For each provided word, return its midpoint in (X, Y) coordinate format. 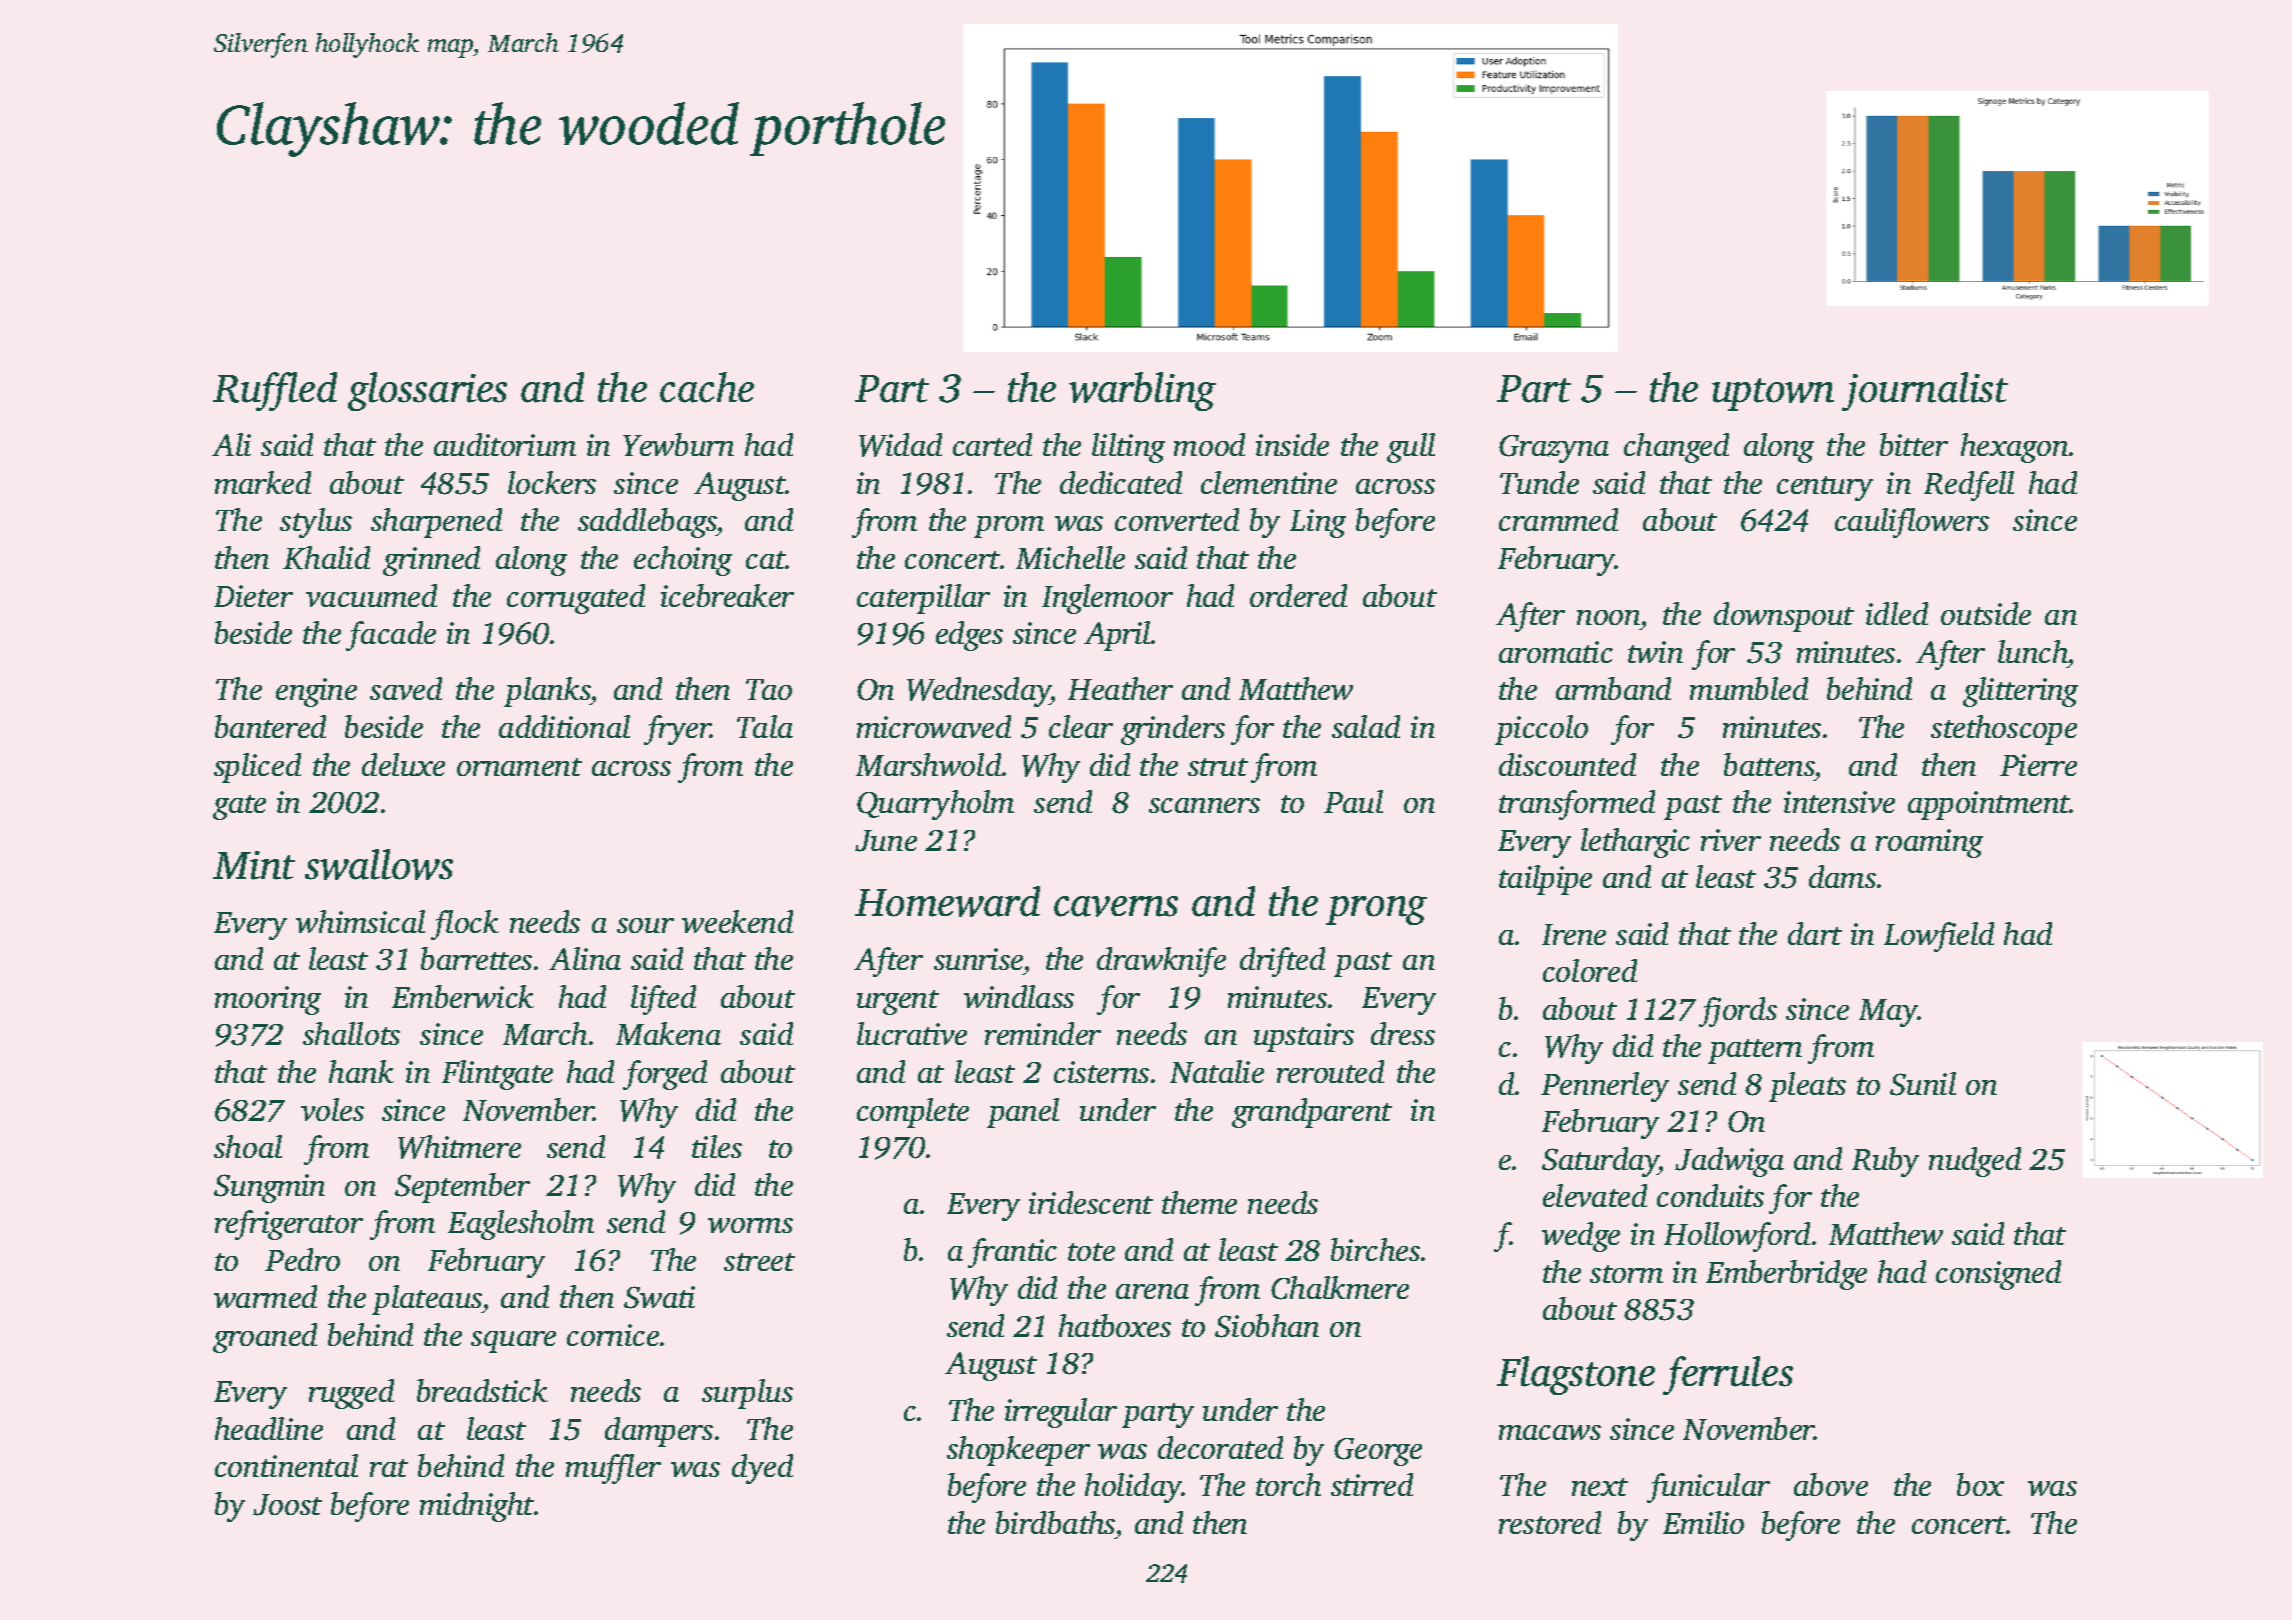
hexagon (2014, 448)
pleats (1807, 1087)
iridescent (1091, 1202)
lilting (1128, 448)
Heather (1120, 688)
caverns (1116, 906)
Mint (254, 865)
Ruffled (275, 391)
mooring (268, 1000)
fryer (677, 730)
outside (1986, 613)
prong (1376, 910)
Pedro (302, 1259)
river (1731, 840)
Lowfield (1939, 937)
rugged (351, 1394)
